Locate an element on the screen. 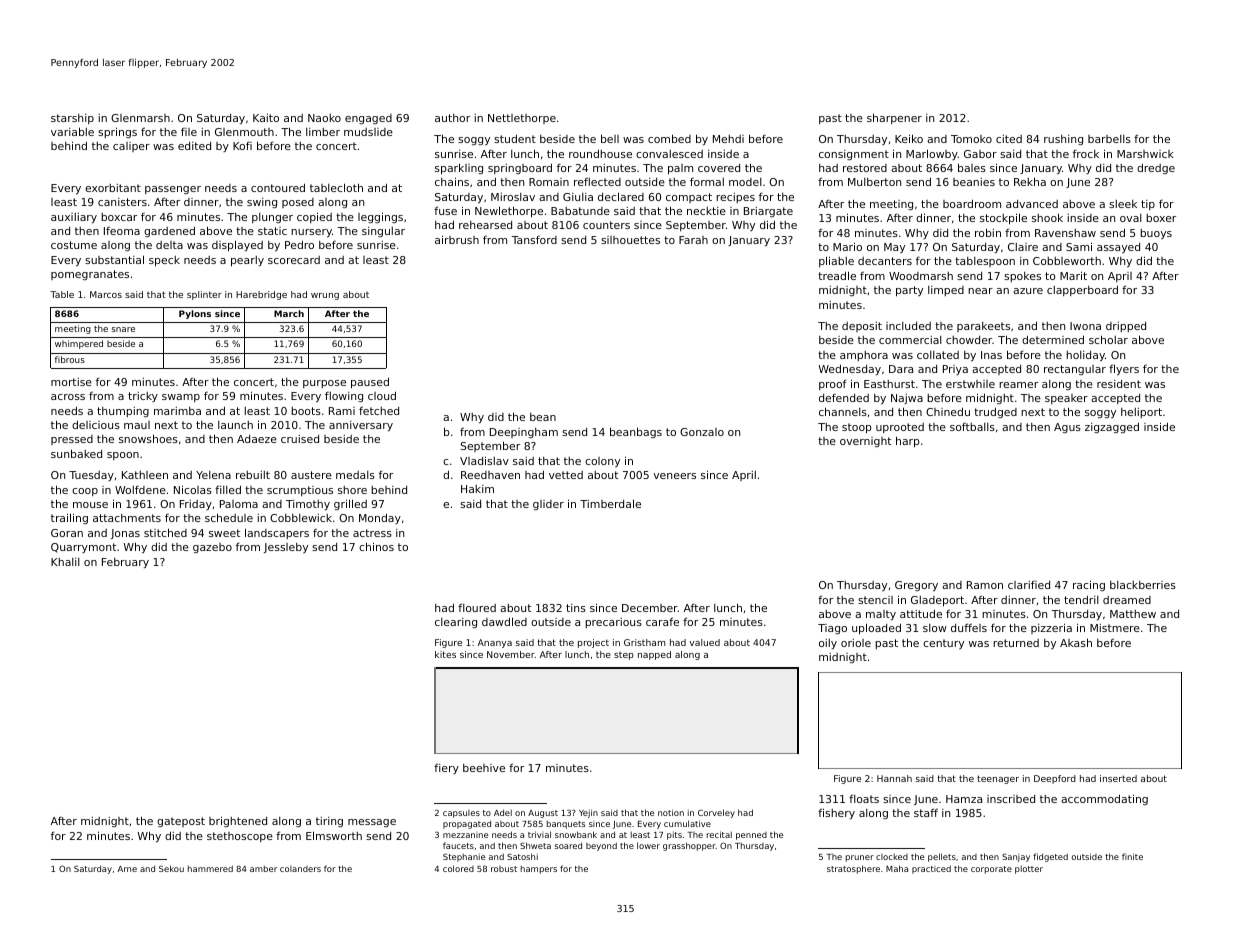 The image size is (1233, 952). Marit is located at coordinates (1073, 275).
